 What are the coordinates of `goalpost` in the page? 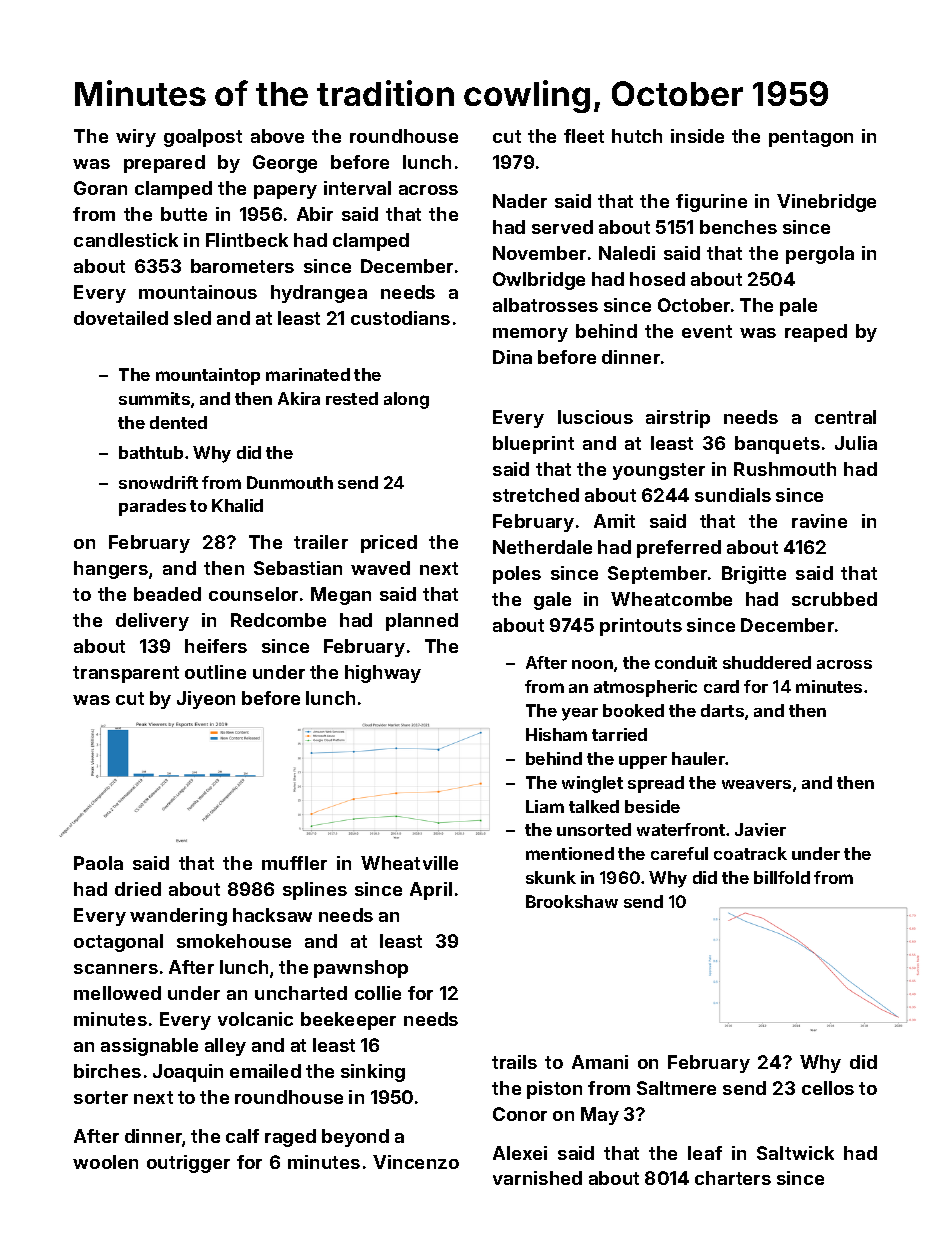 It's located at (203, 138).
